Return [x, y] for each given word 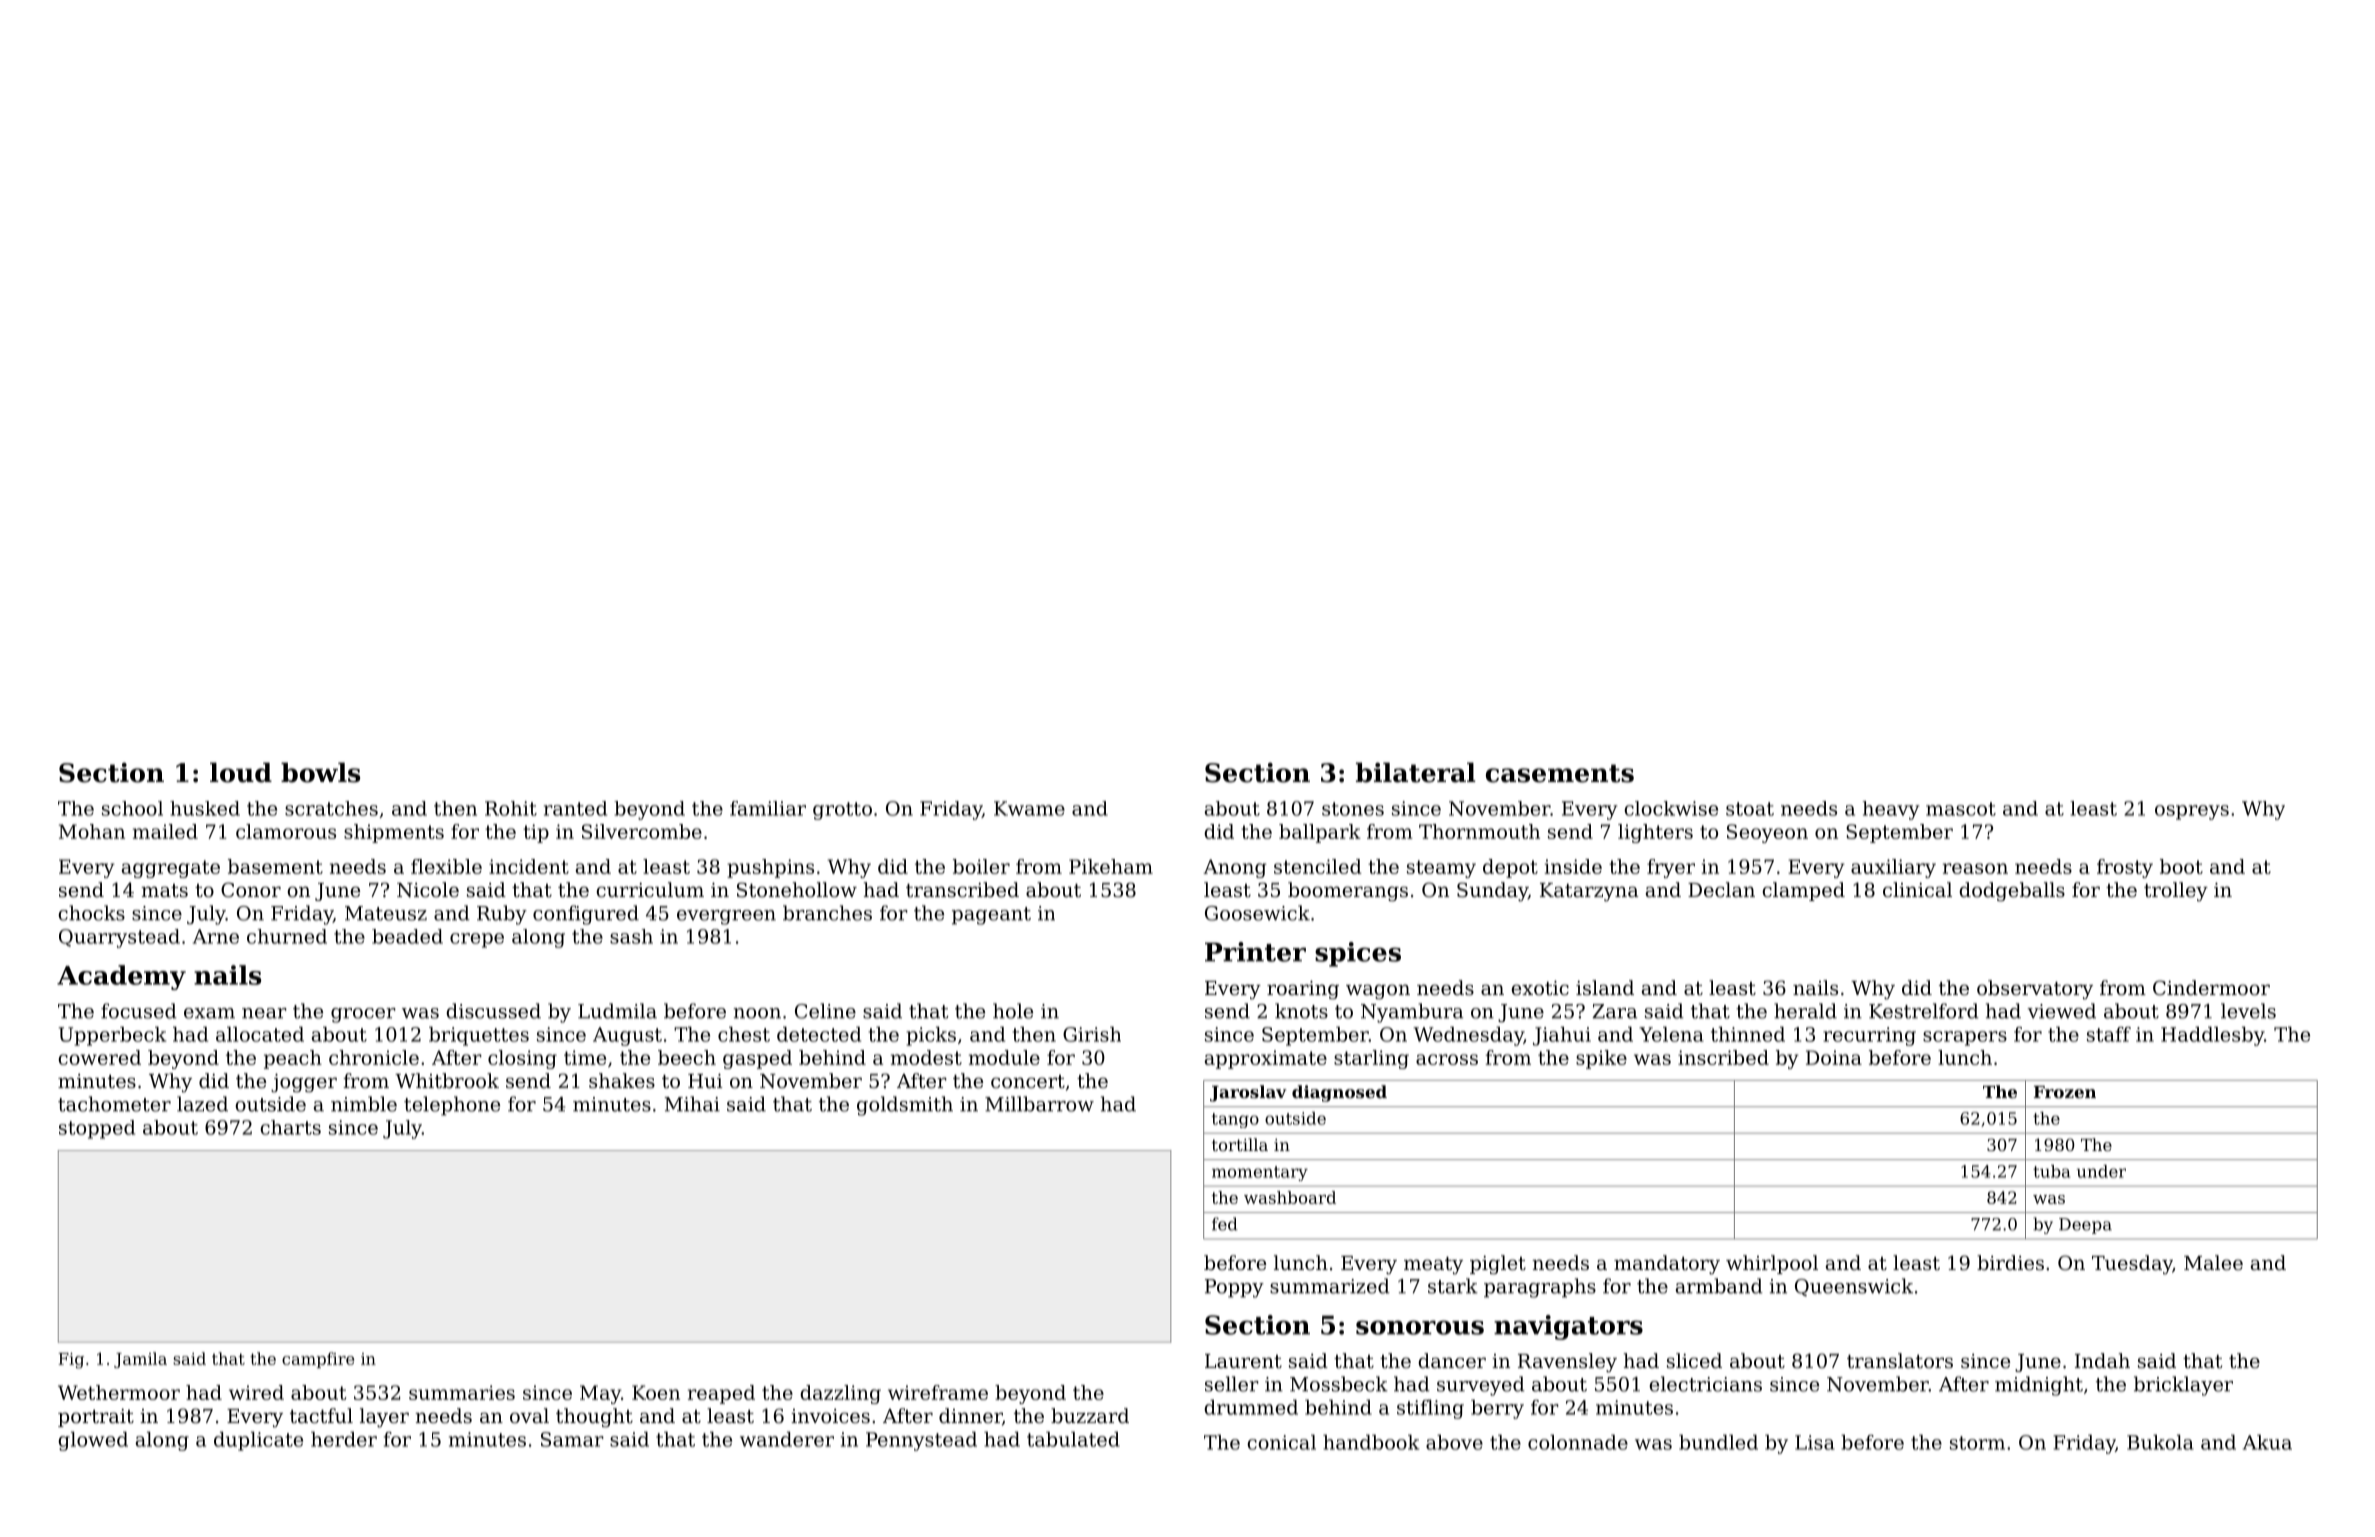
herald [1805, 1011]
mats [164, 891]
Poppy [1234, 1288]
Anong [1234, 868]
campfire [318, 1360]
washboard [1290, 1197]
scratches [331, 808]
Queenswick [1854, 1287]
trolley [2176, 892]
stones [1353, 809]
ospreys [2192, 812]
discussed [493, 1011]
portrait [96, 1418]
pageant [991, 916]
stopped [97, 1129]
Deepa [2085, 1226]
